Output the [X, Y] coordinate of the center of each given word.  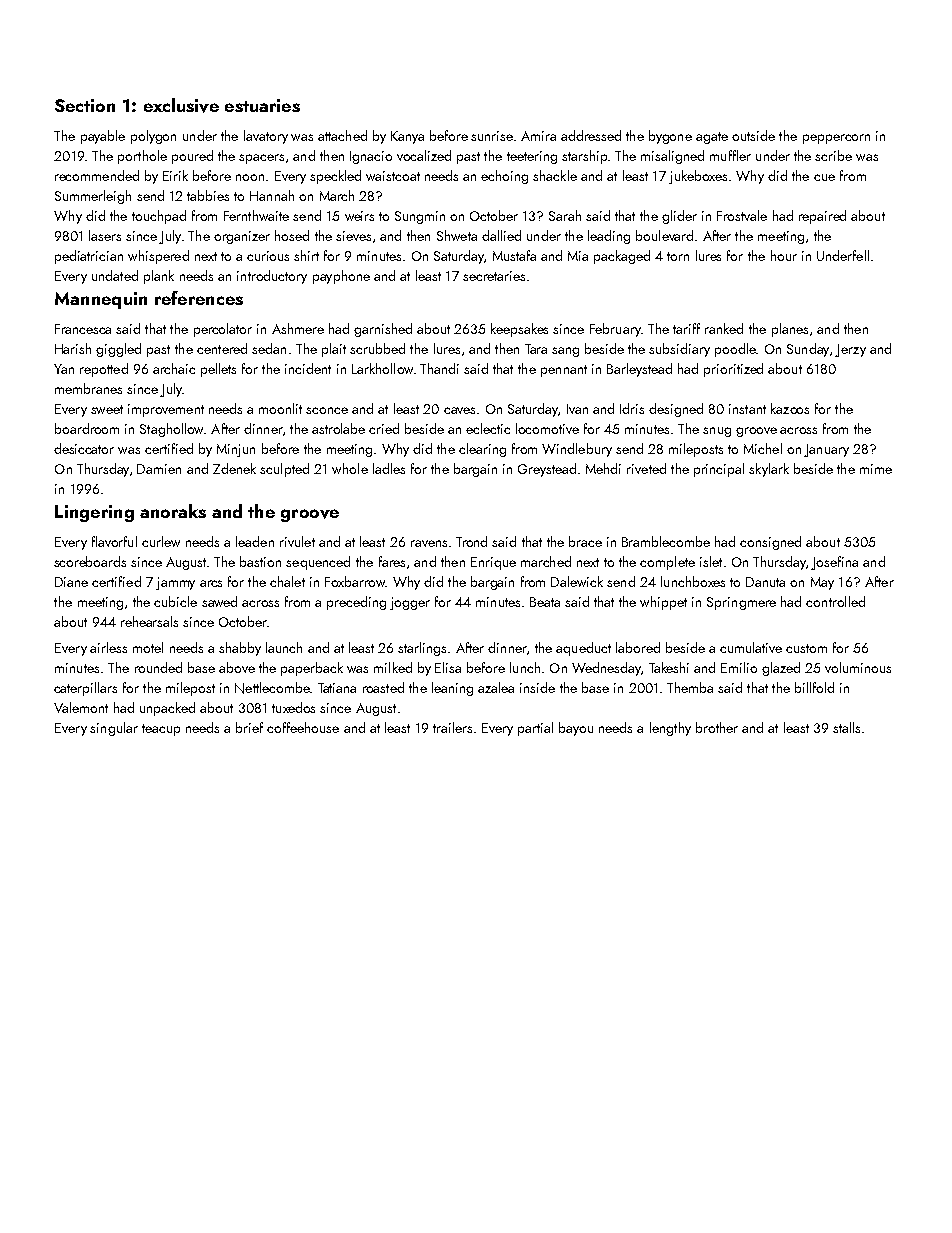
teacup [161, 730]
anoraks [173, 511]
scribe [833, 155]
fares [392, 561]
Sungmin [420, 217]
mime [876, 469]
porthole [142, 157]
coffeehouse [303, 727]
